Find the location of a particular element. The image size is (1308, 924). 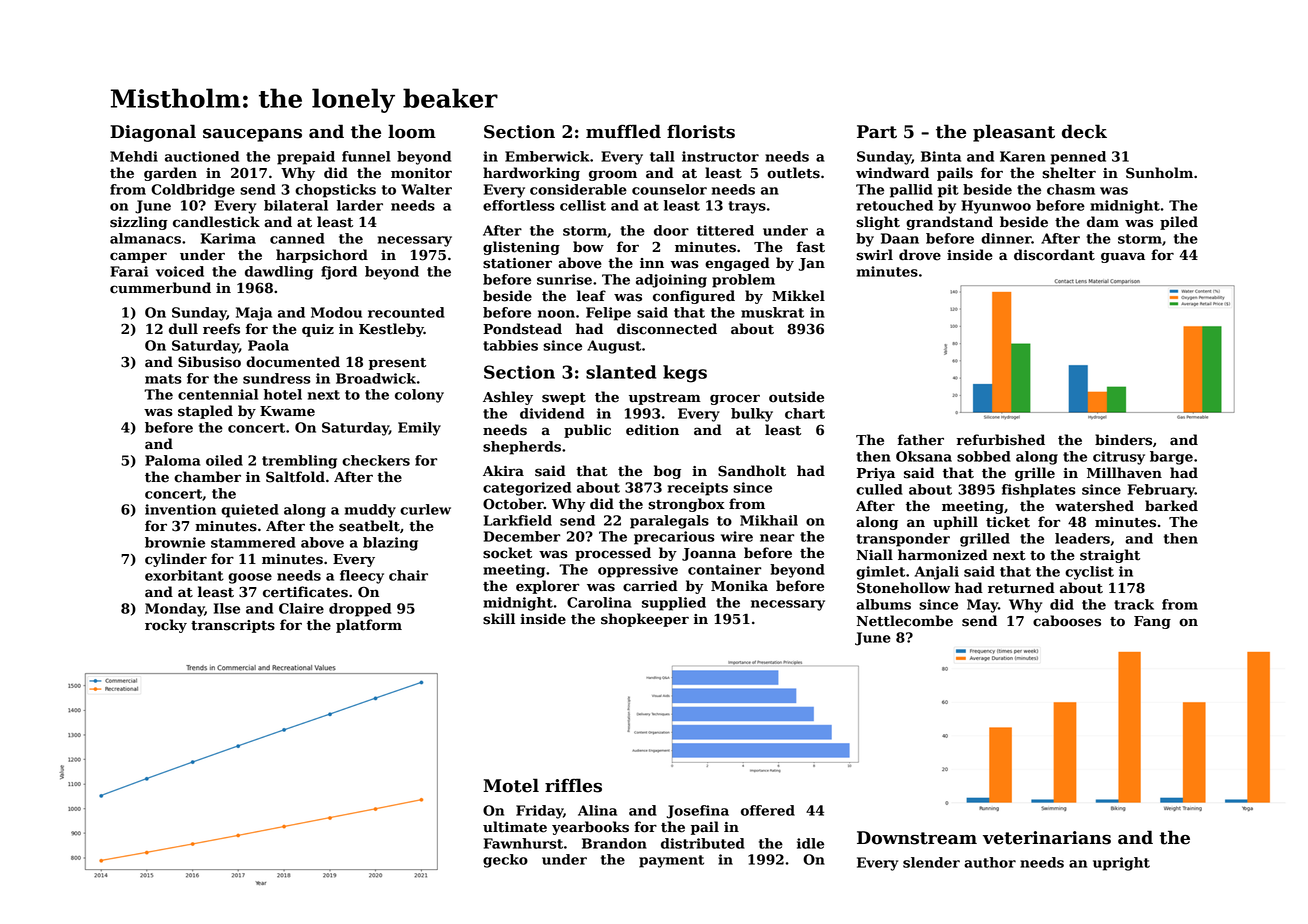

dividend is located at coordinates (552, 413).
